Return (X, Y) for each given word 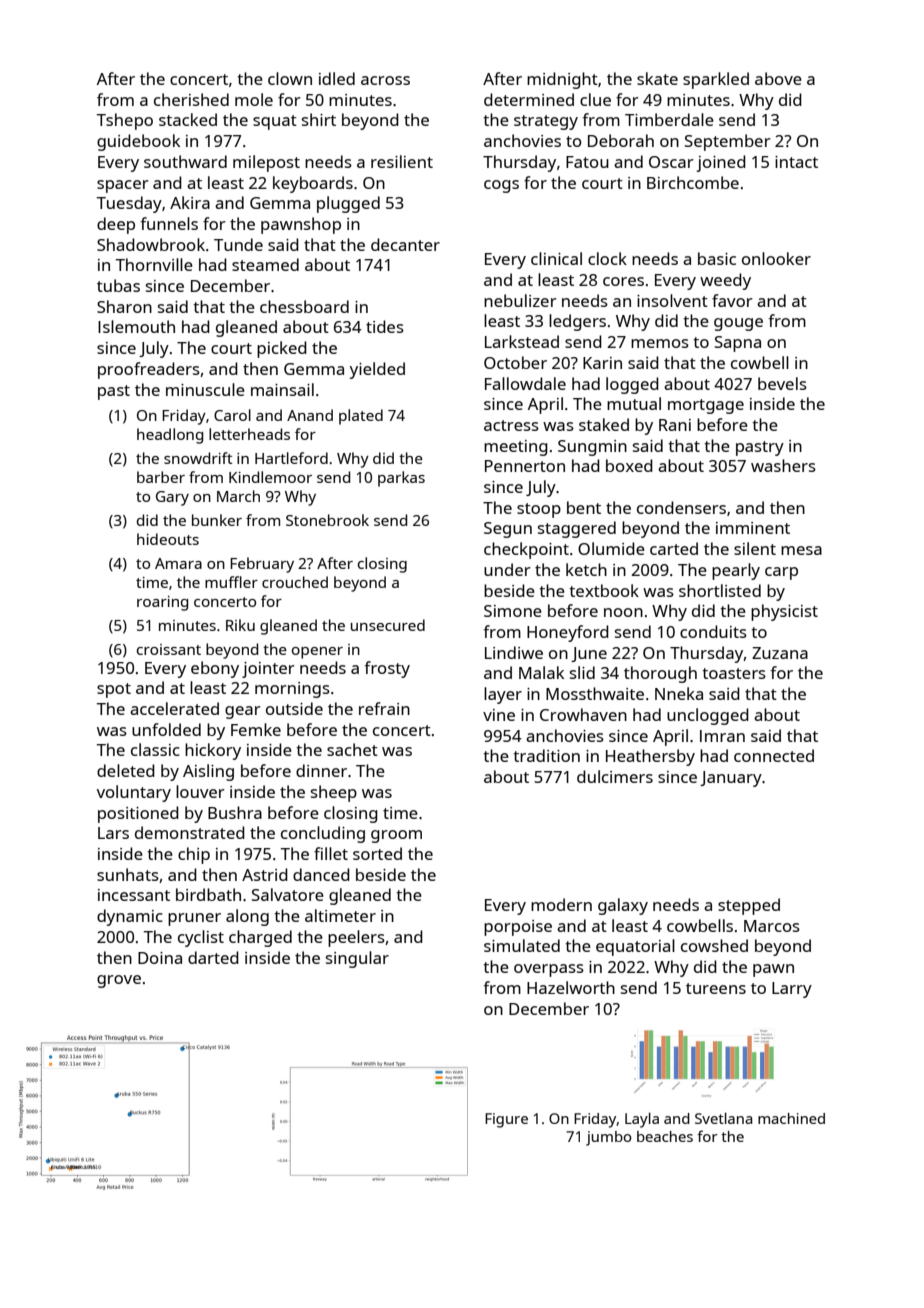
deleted (126, 770)
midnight (562, 80)
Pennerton (525, 466)
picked (282, 349)
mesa (801, 550)
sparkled (716, 80)
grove (119, 981)
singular (357, 959)
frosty (387, 669)
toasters (734, 673)
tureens (716, 988)
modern (561, 904)
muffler (231, 582)
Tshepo (124, 121)
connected (774, 755)
